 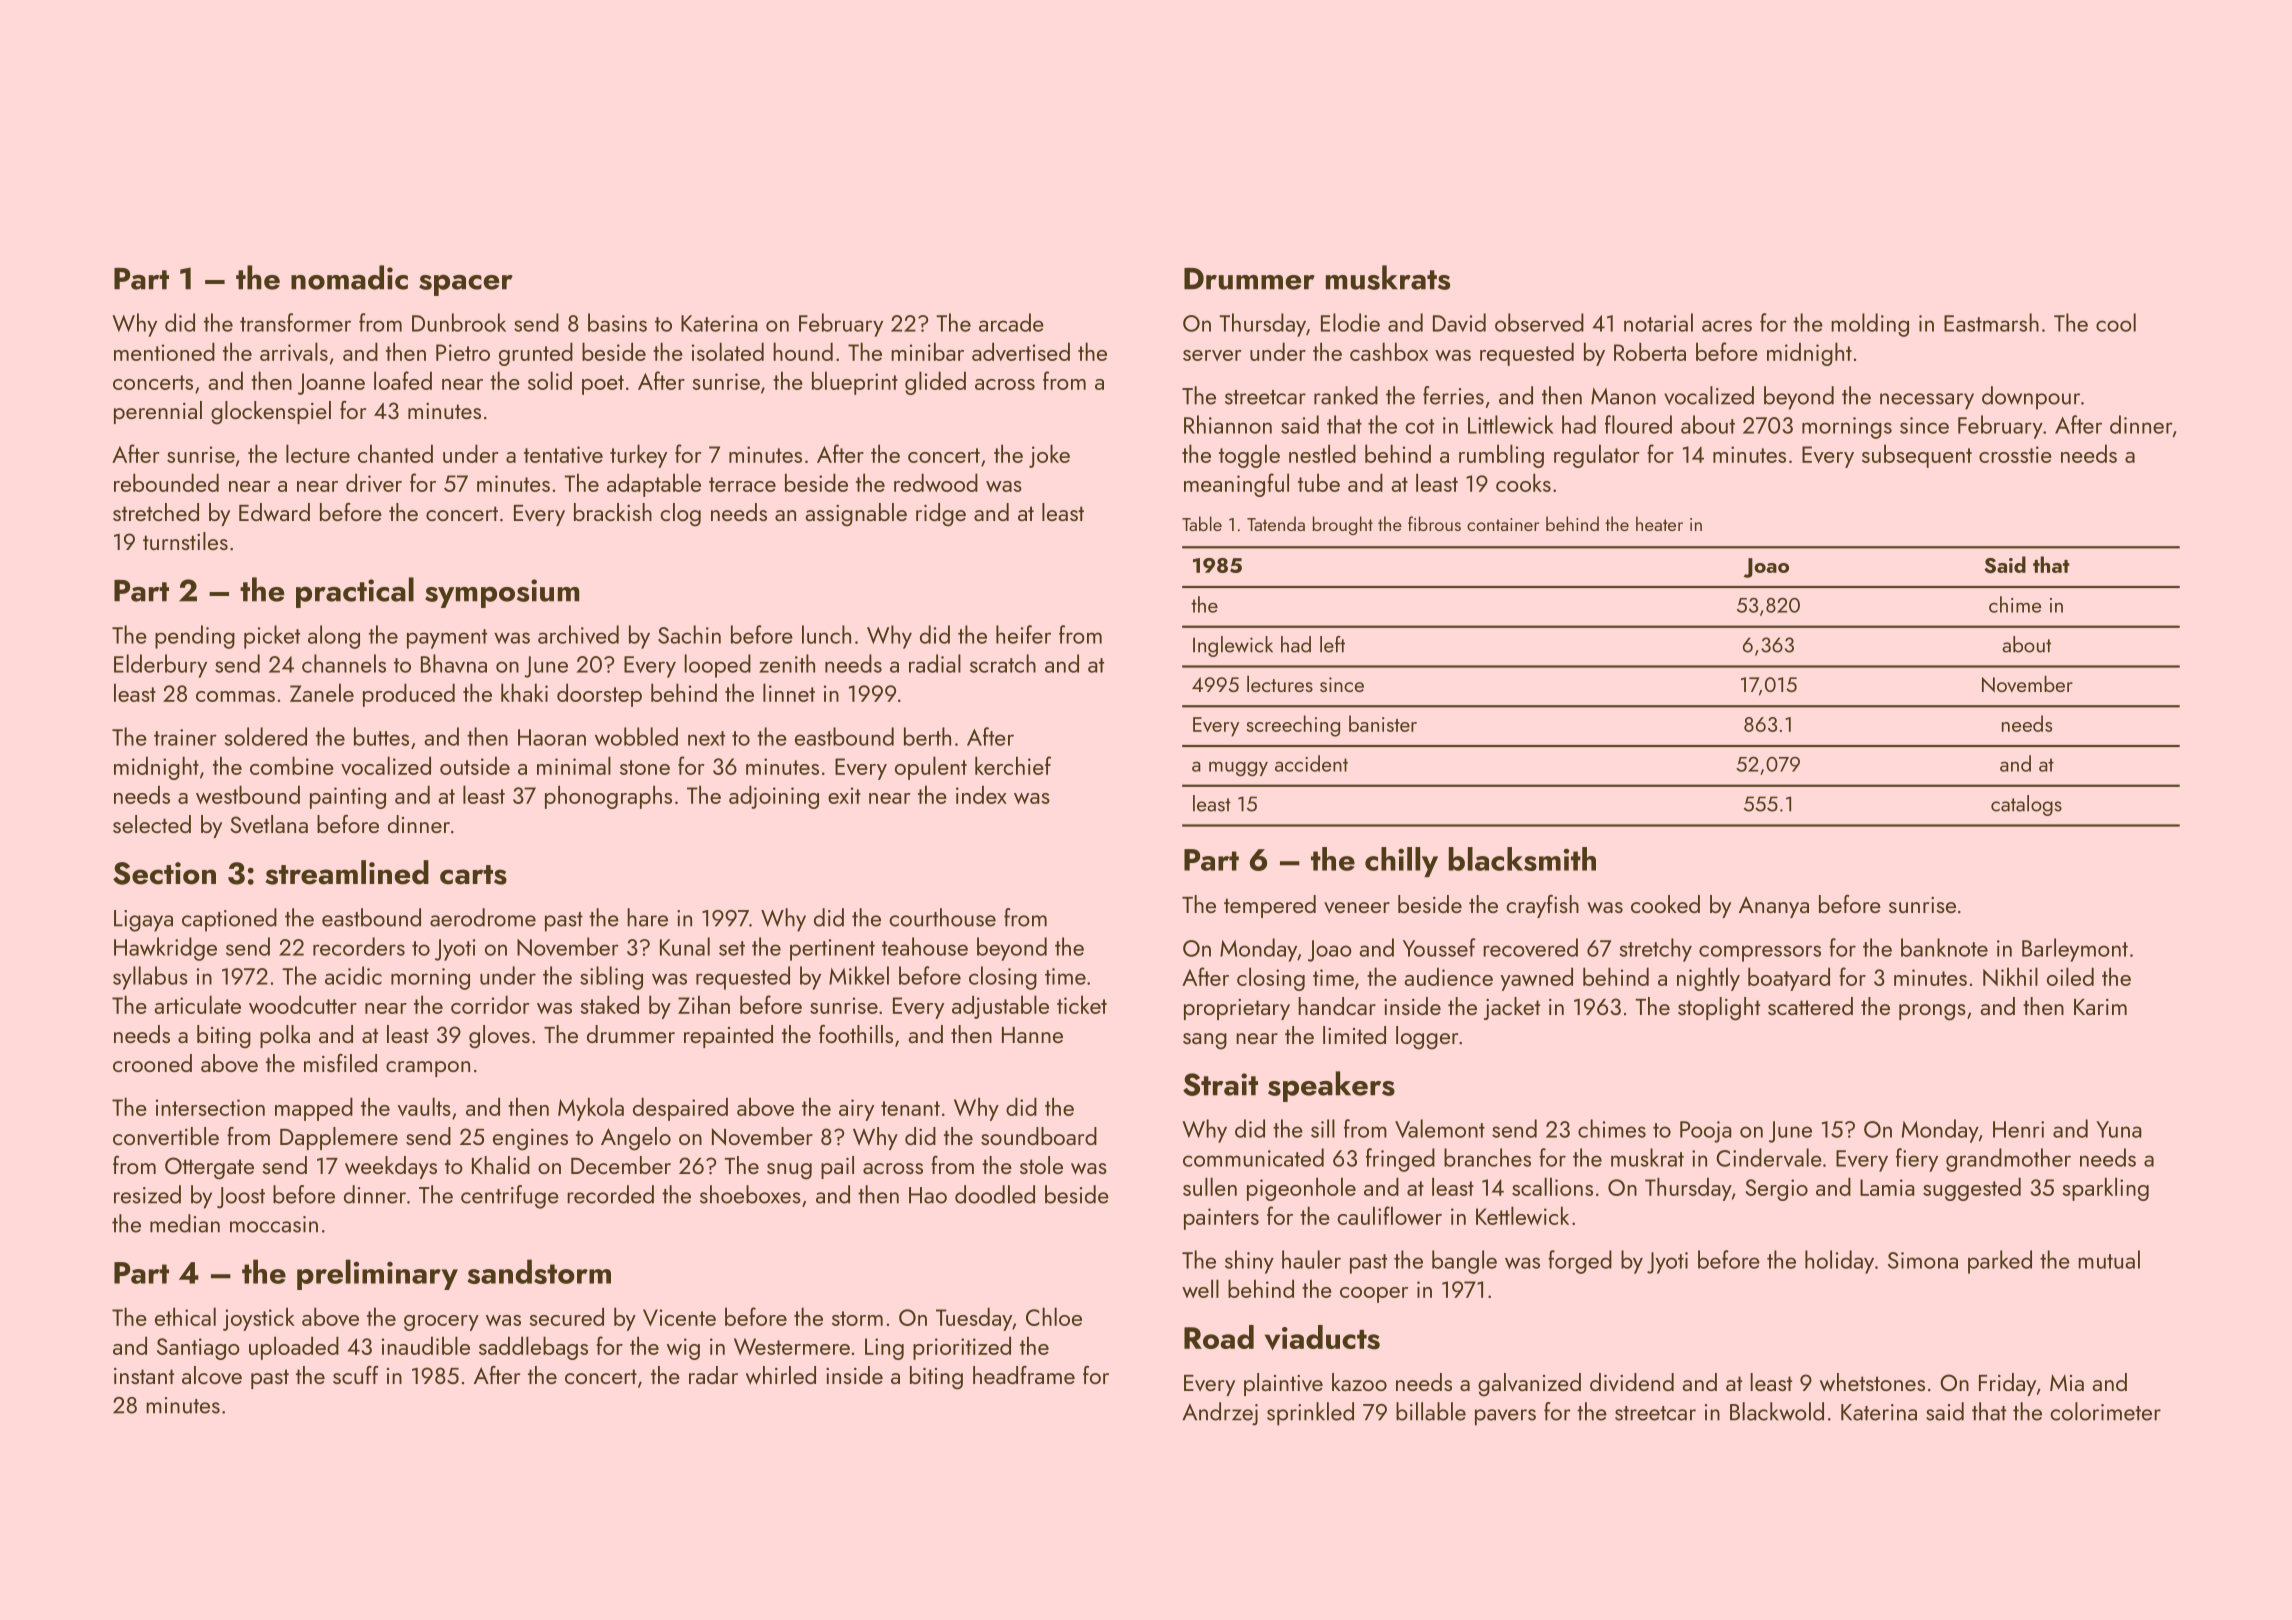 What do you see at coordinates (381, 736) in the screenshot?
I see `buttes` at bounding box center [381, 736].
